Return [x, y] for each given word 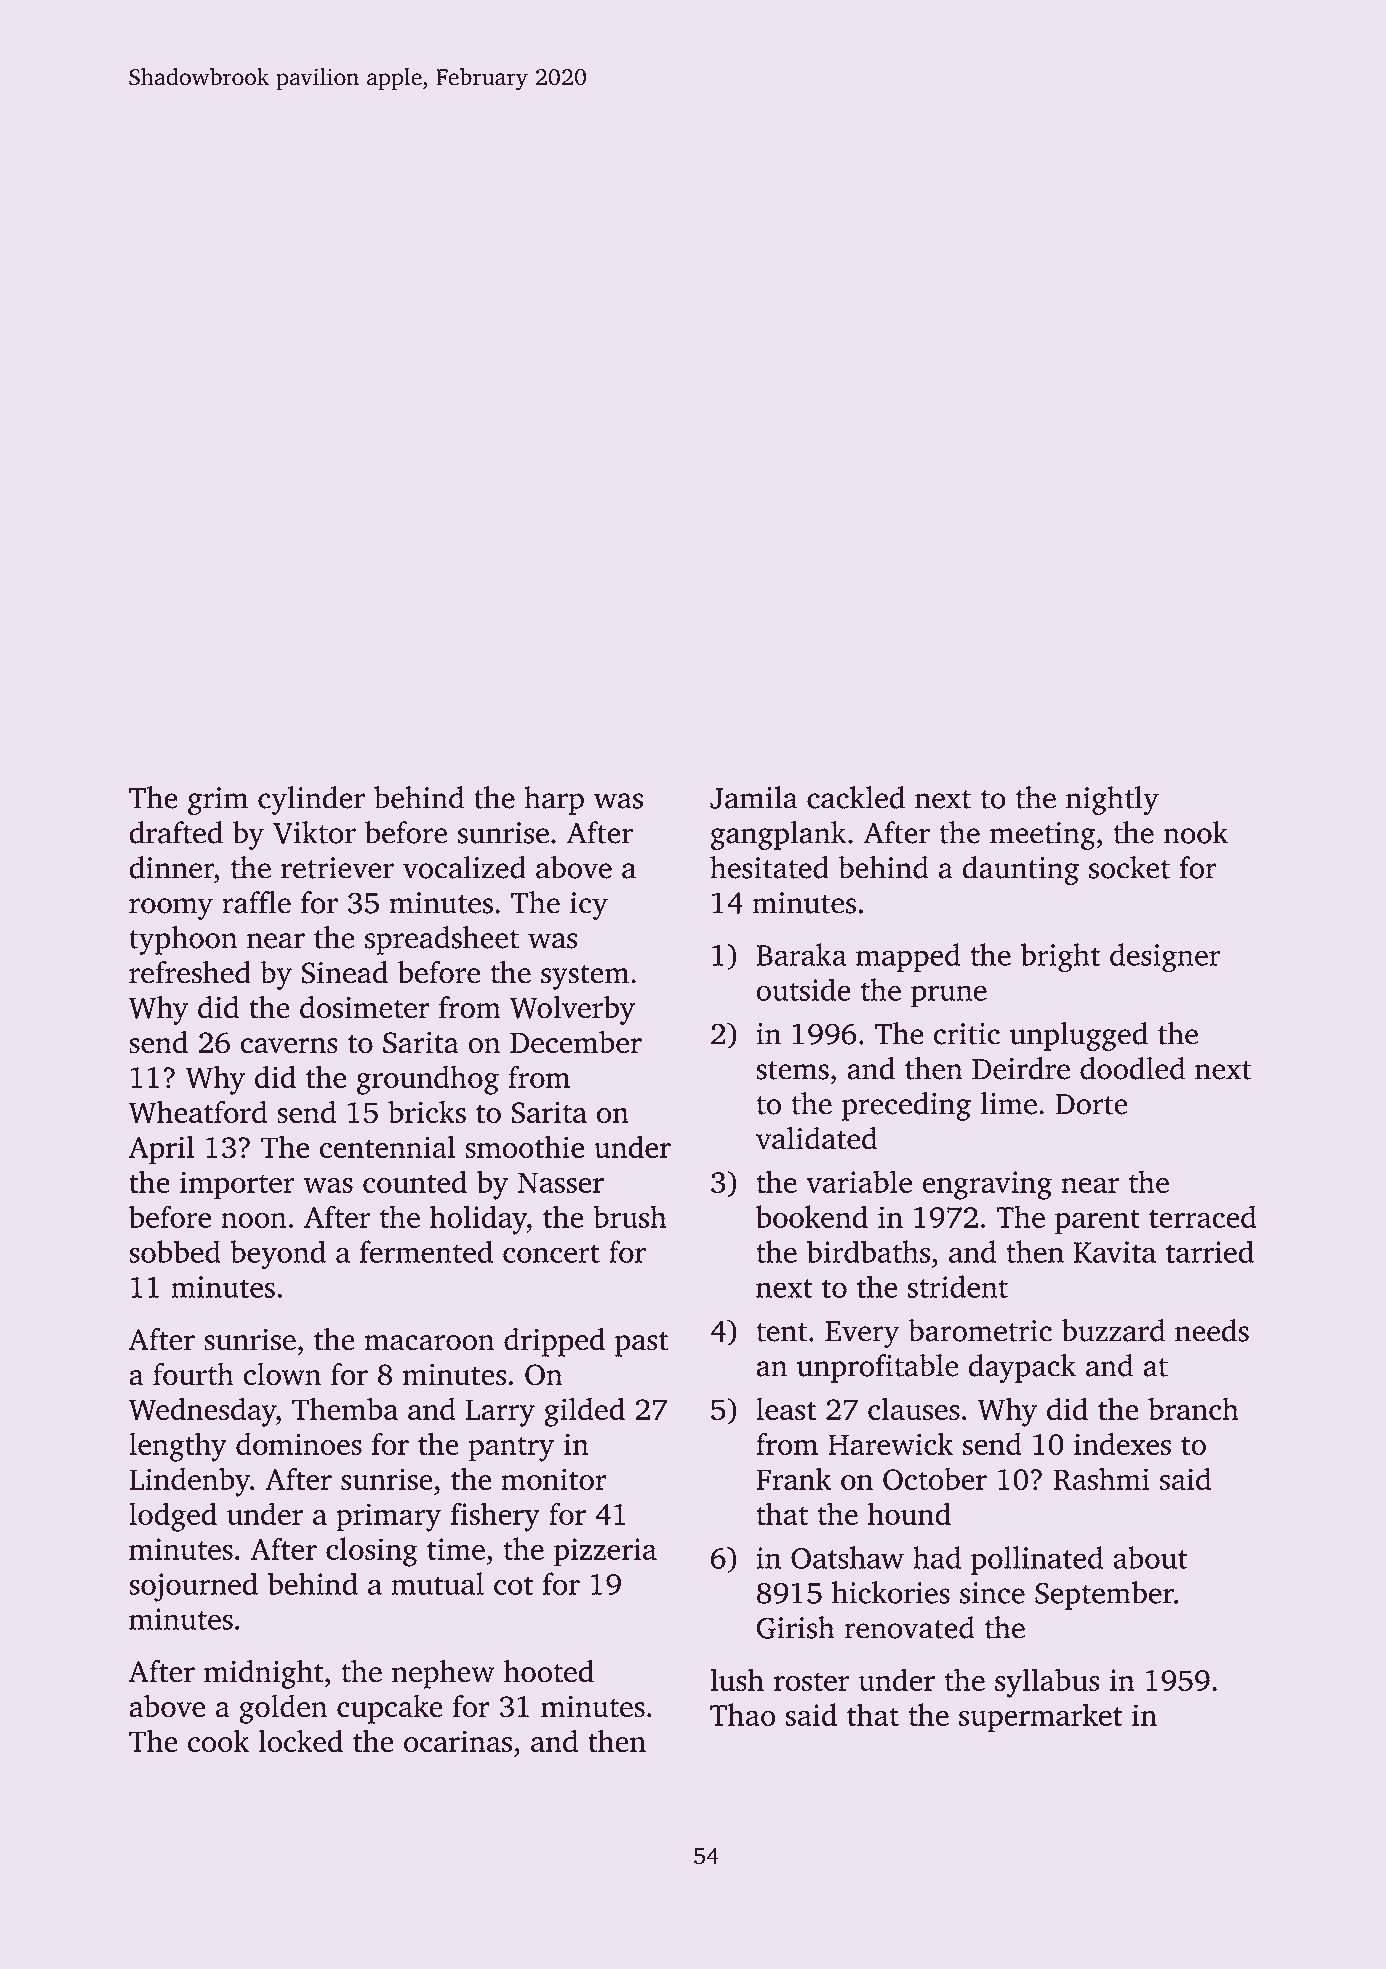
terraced [1202, 1216]
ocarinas [458, 1741]
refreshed [190, 972]
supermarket [1041, 1718]
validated [817, 1138]
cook [218, 1741]
